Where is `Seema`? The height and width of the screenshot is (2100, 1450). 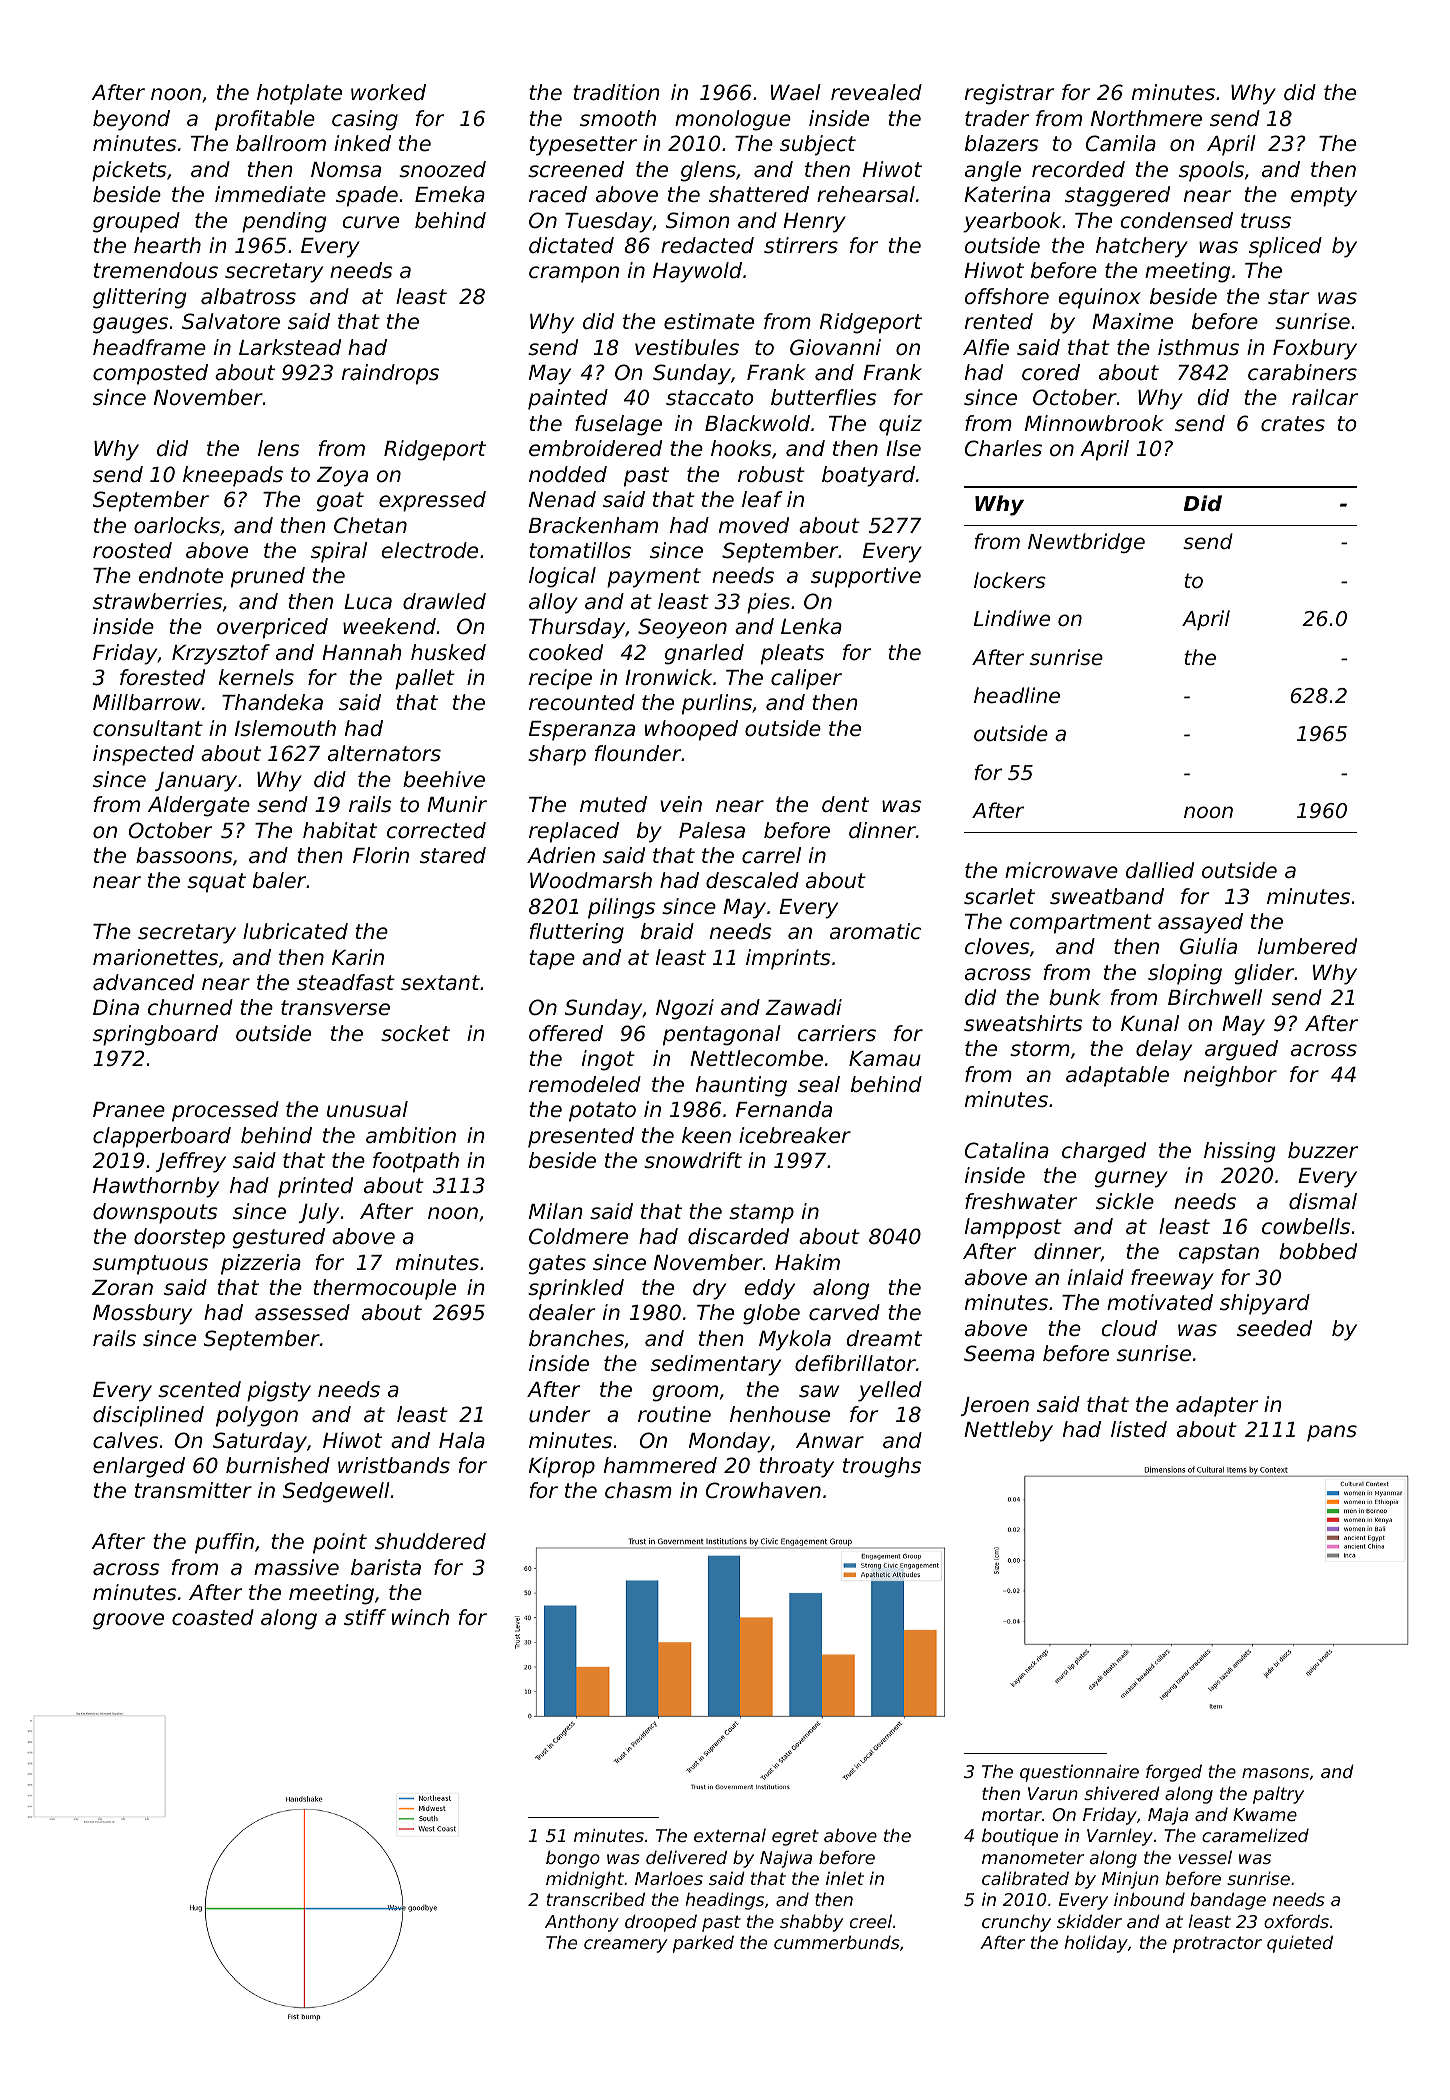 Seema is located at coordinates (999, 1353).
